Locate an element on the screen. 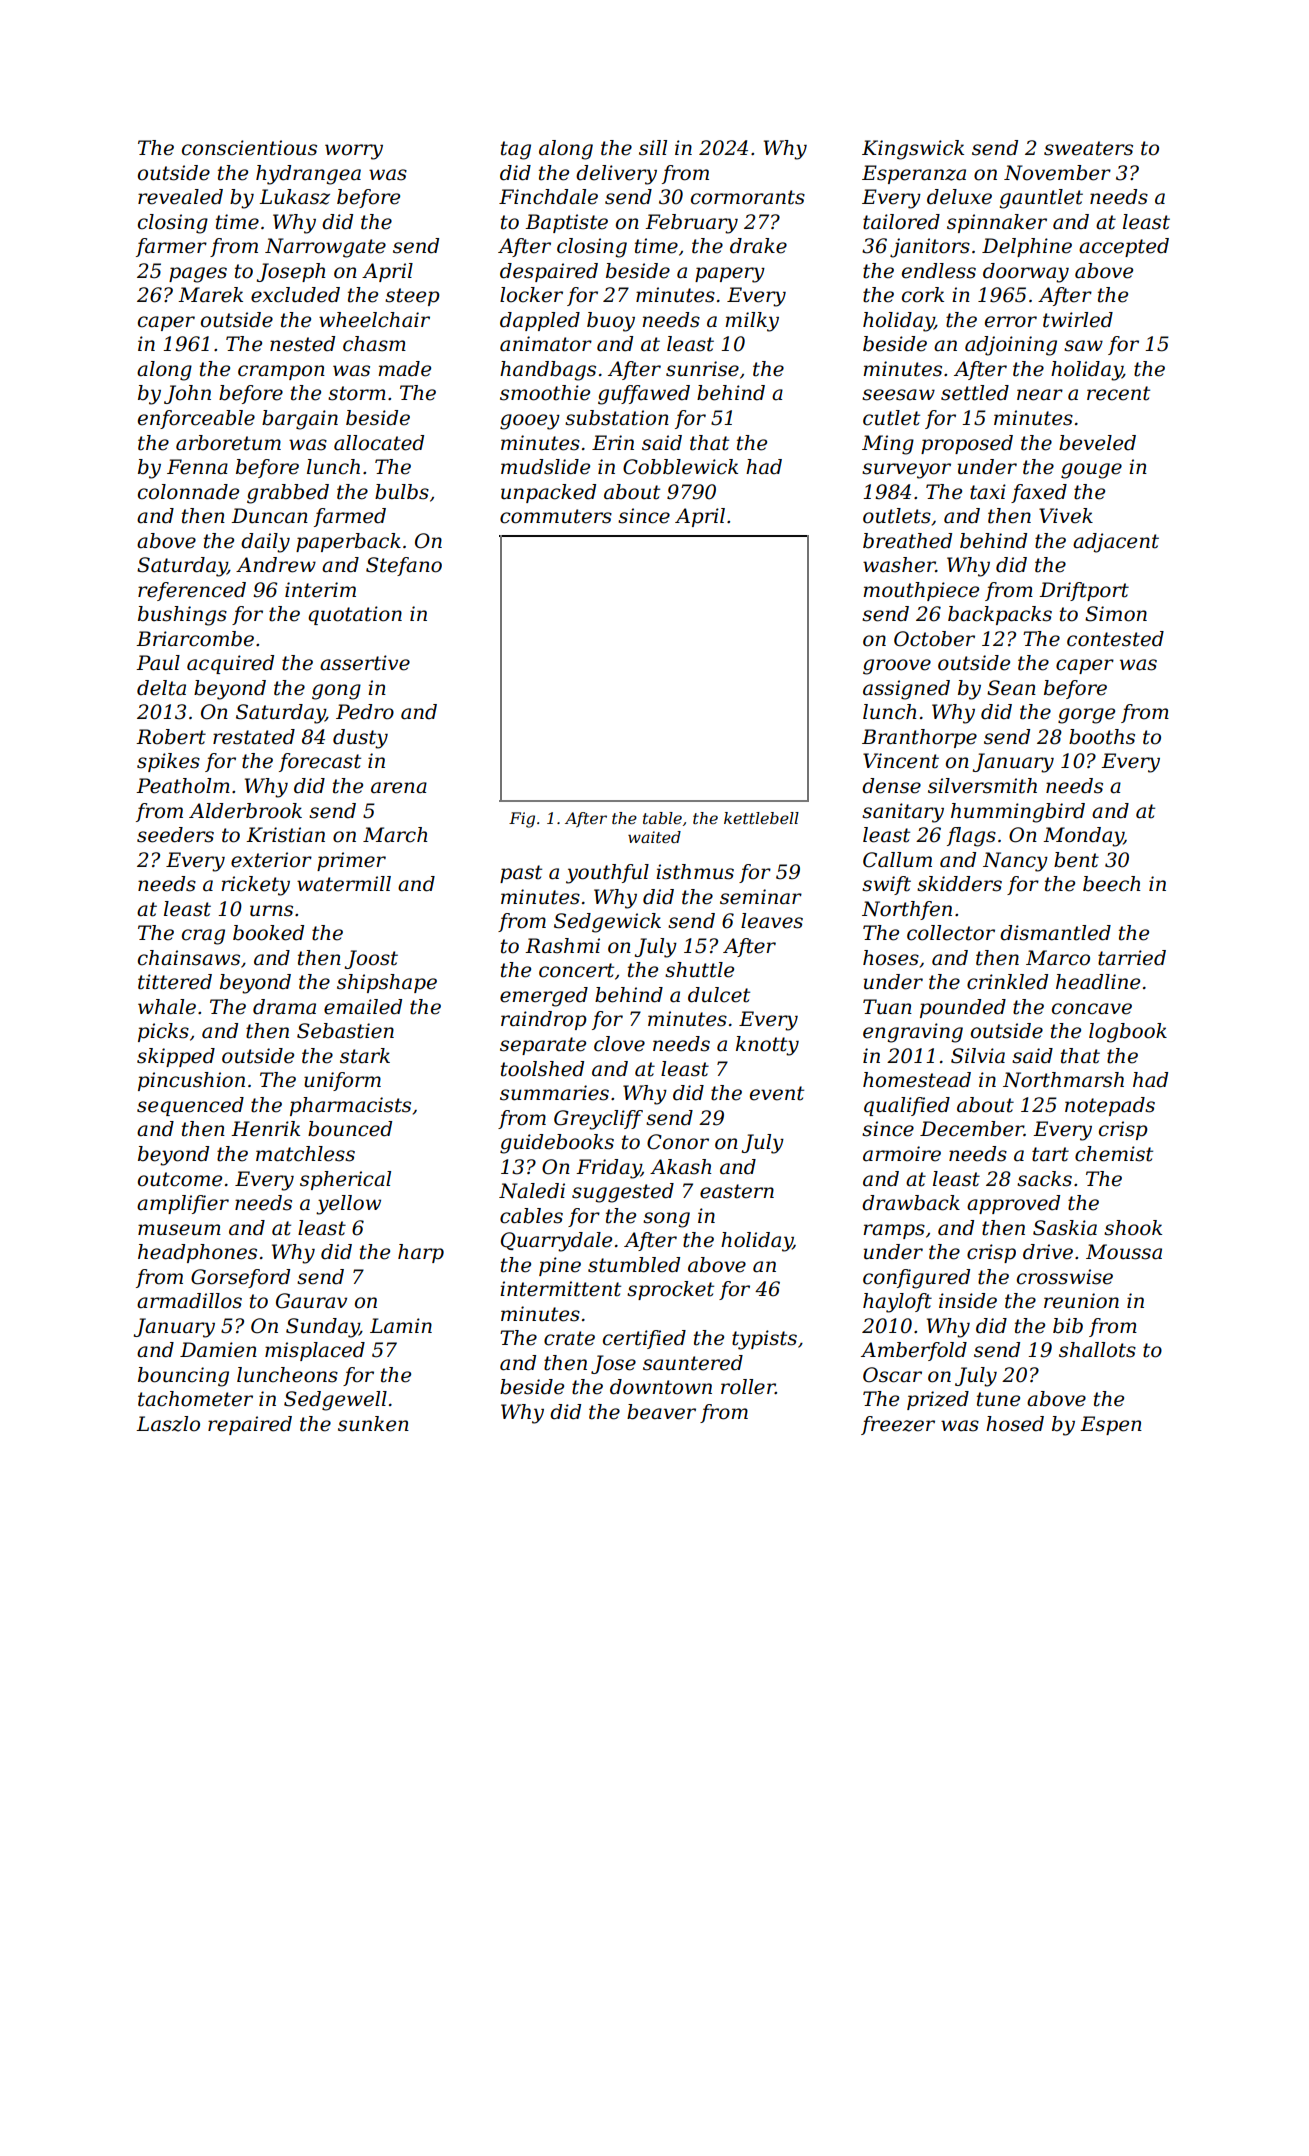 The width and height of the screenshot is (1309, 2156). crate is located at coordinates (569, 1338).
